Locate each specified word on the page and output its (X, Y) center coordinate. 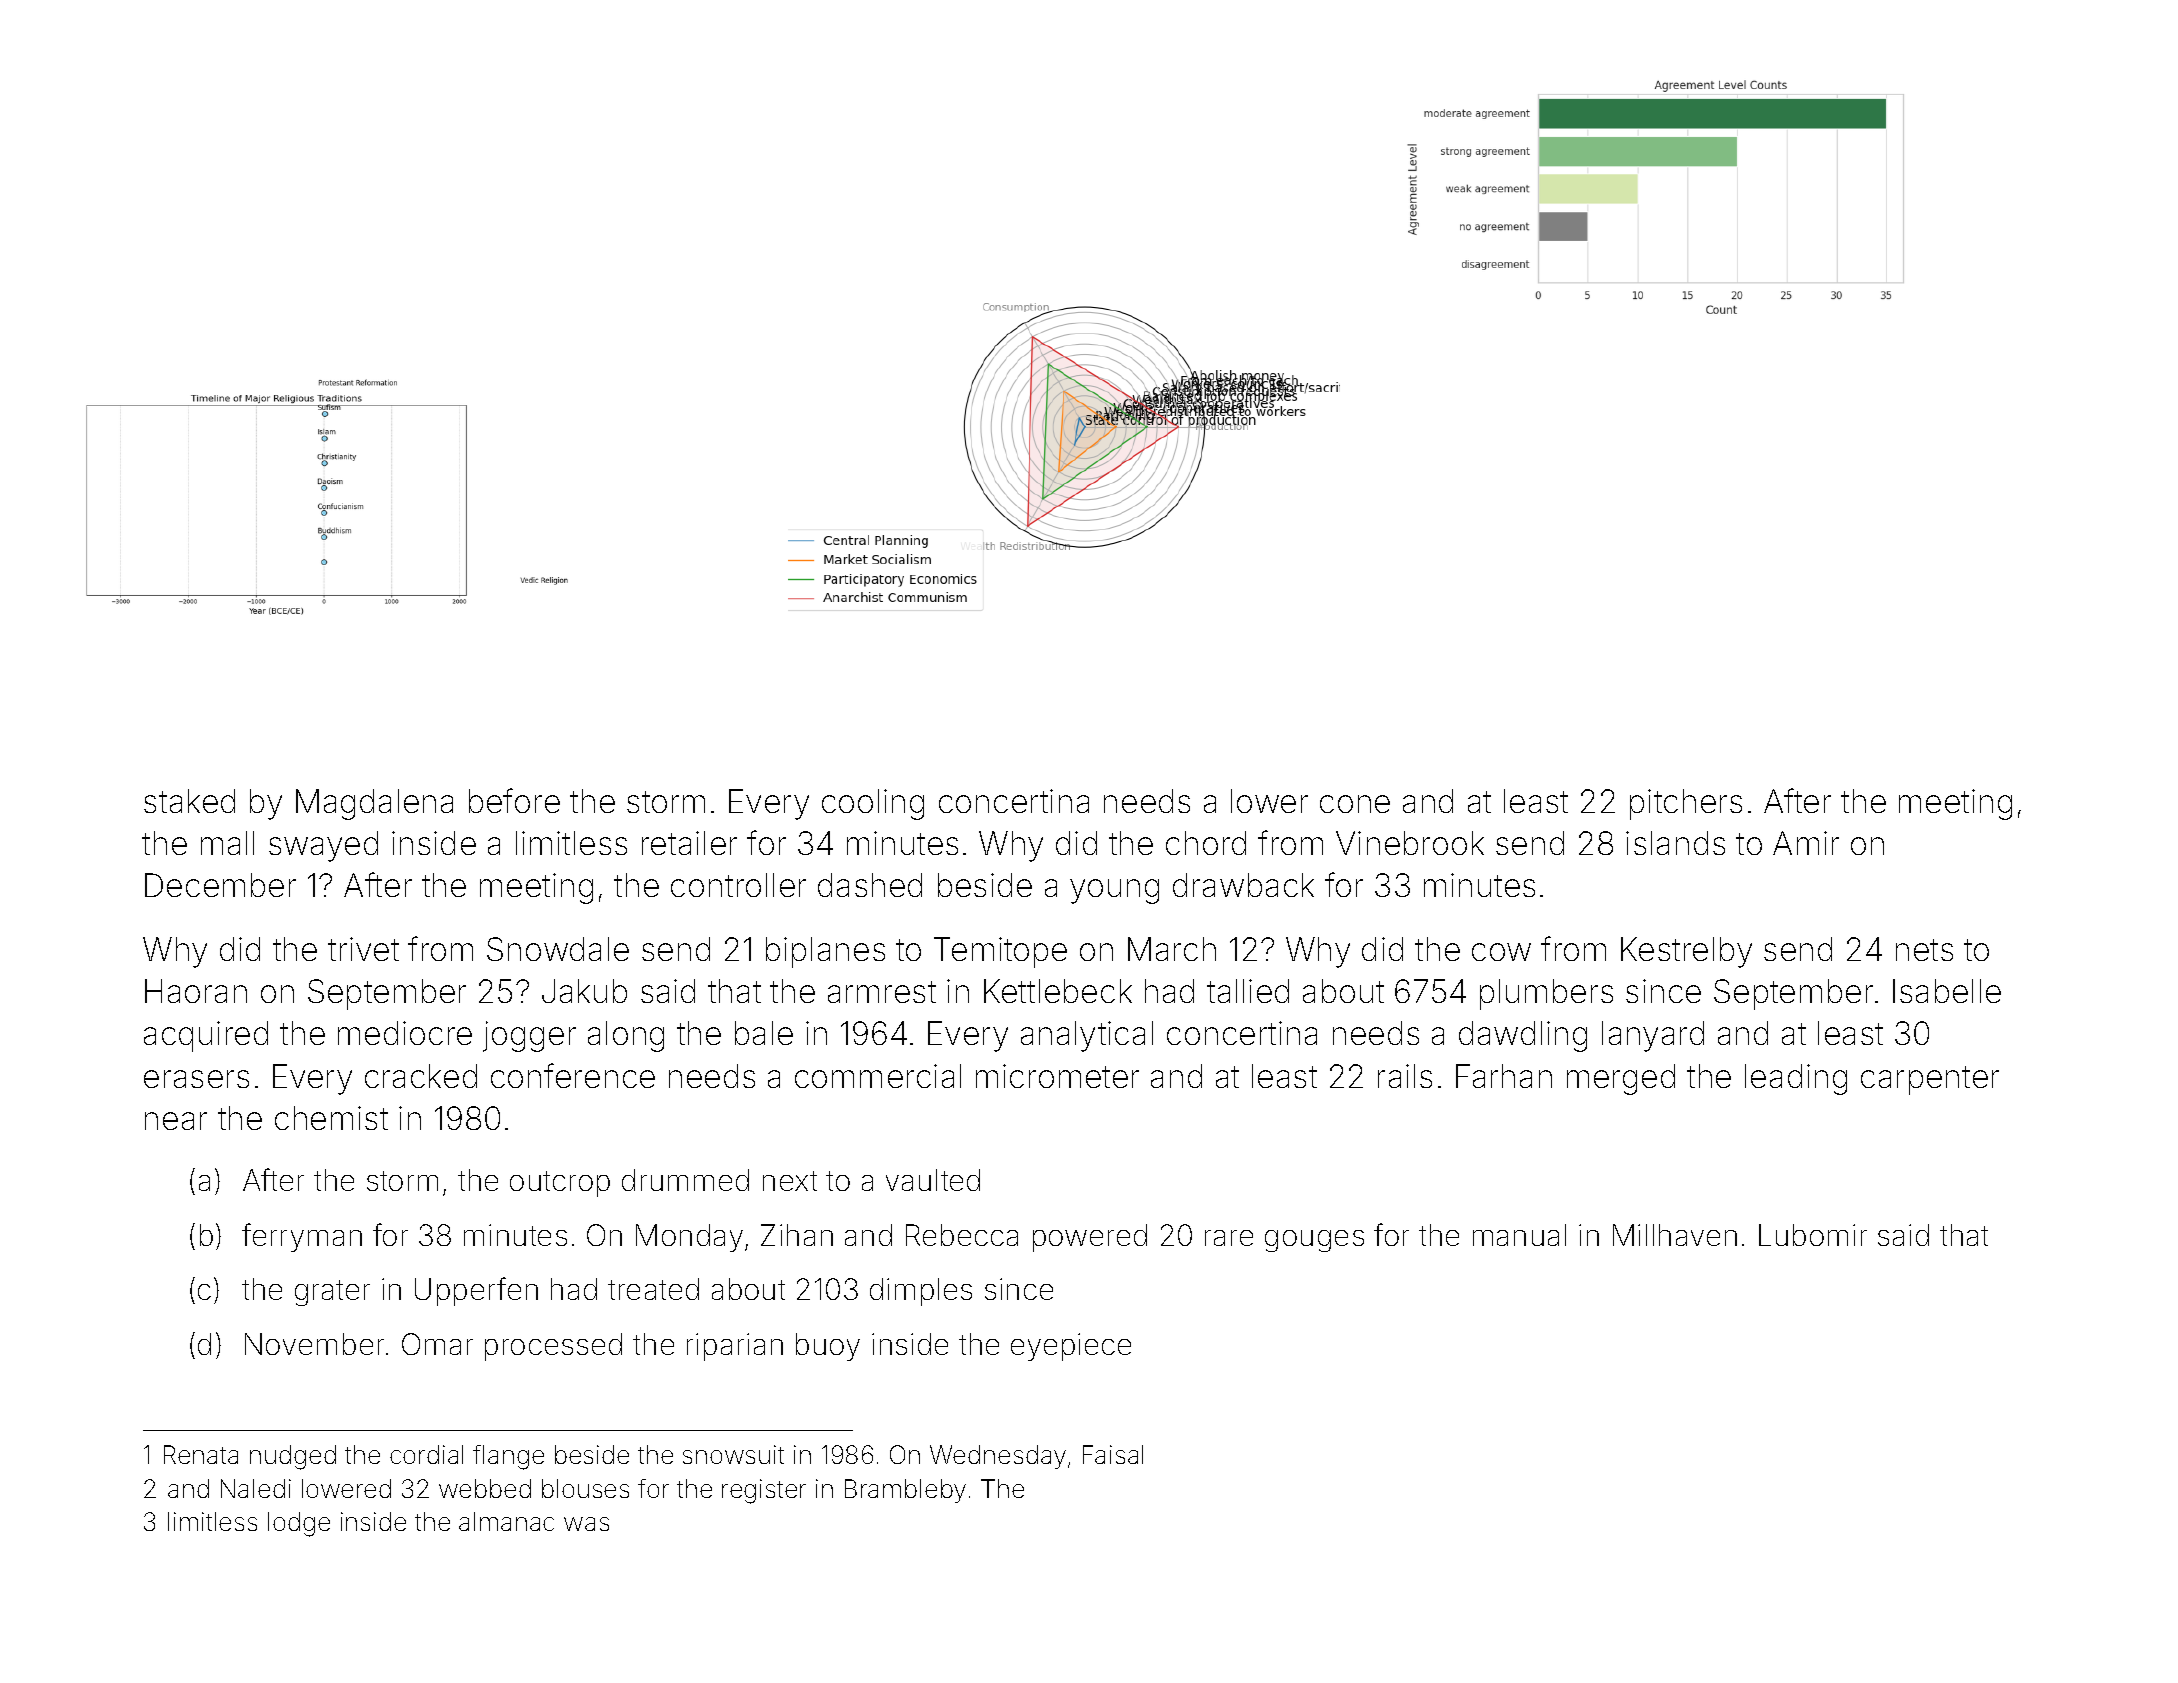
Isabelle (1947, 991)
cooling (873, 804)
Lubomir (1813, 1235)
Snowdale (558, 949)
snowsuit (733, 1454)
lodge (299, 1524)
